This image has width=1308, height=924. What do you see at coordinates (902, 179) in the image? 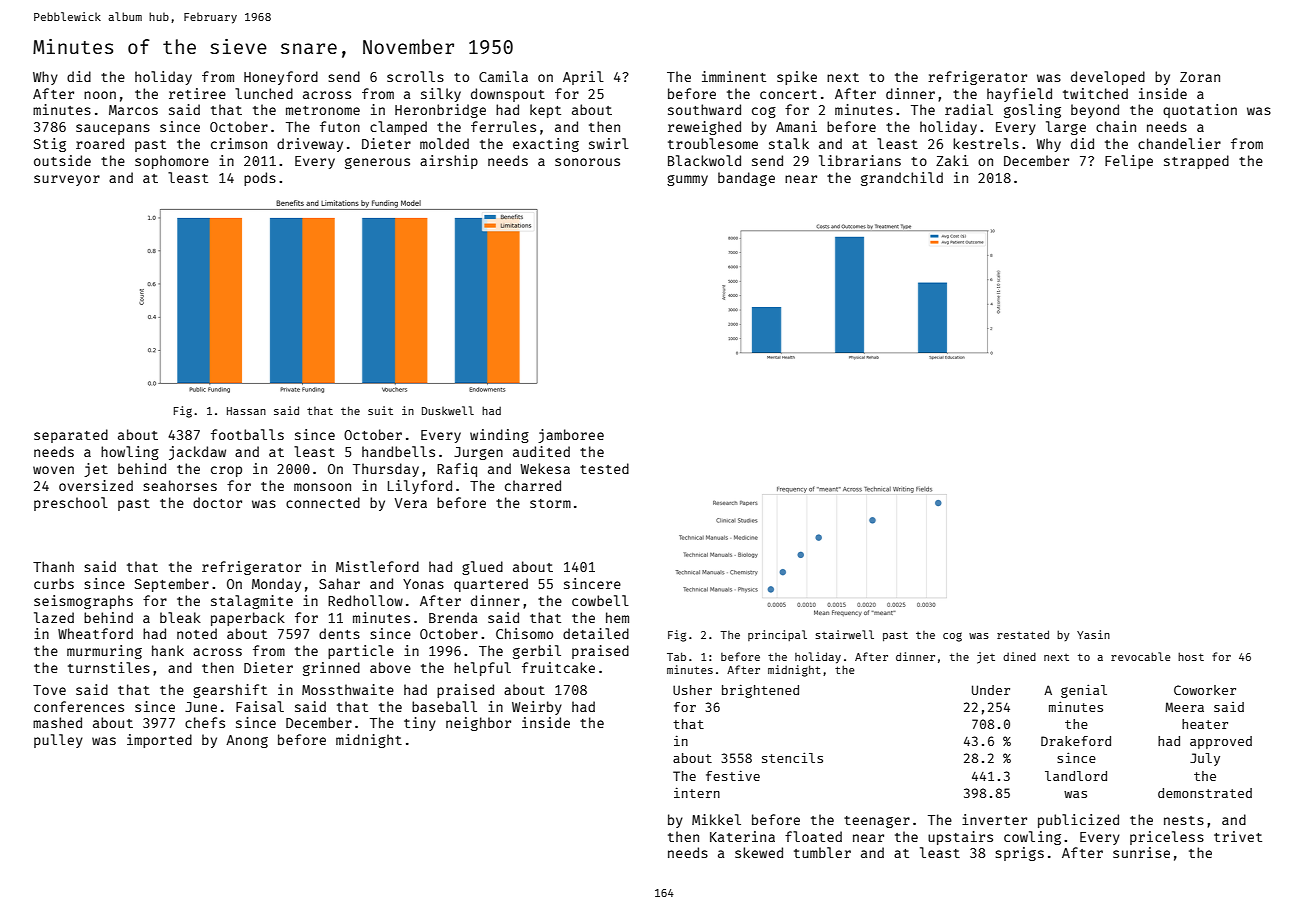
I see `grandchild` at bounding box center [902, 179].
